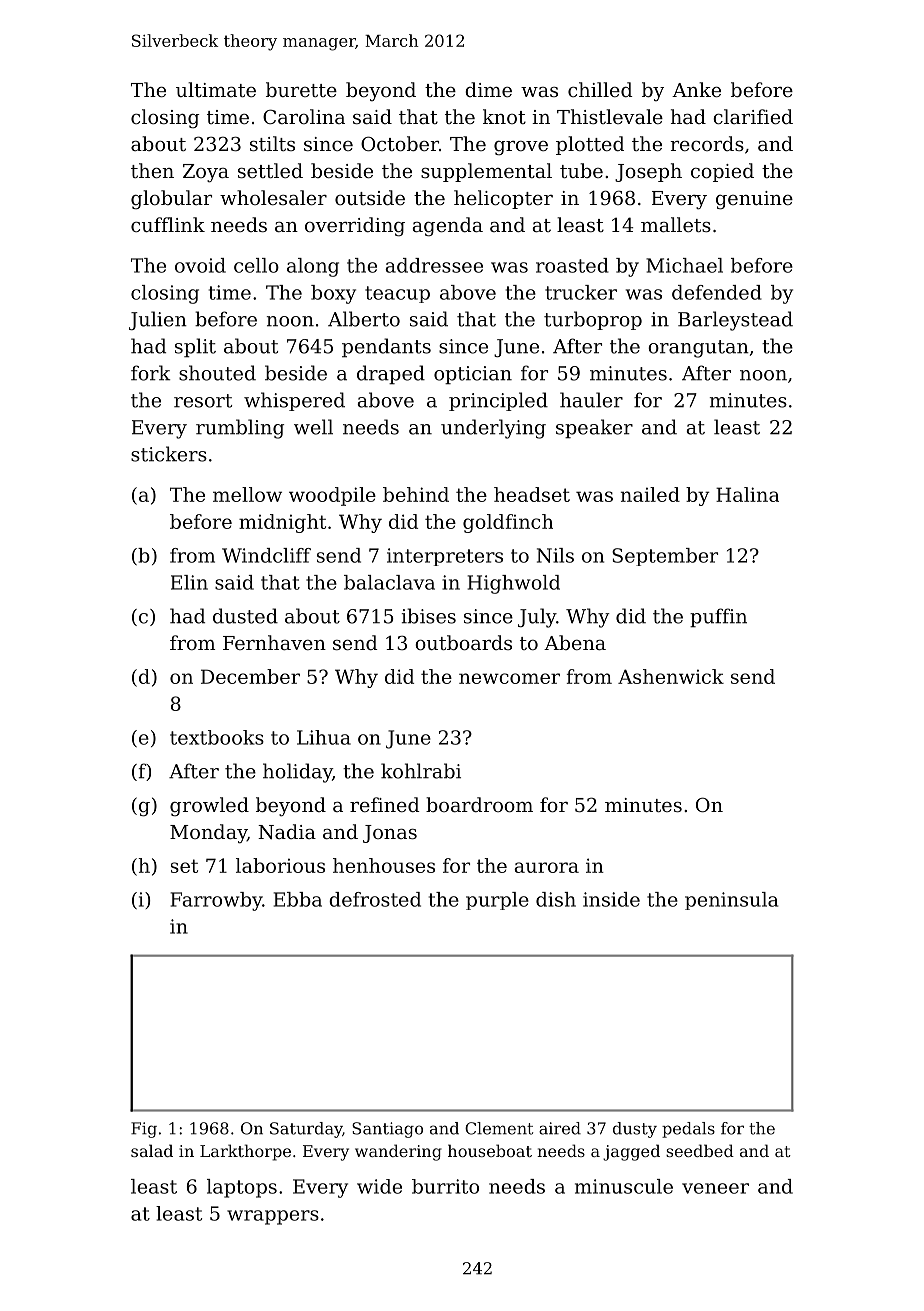 This page has height=1311, width=924. Describe the element at coordinates (735, 321) in the page. I see `Barleystead` at that location.
